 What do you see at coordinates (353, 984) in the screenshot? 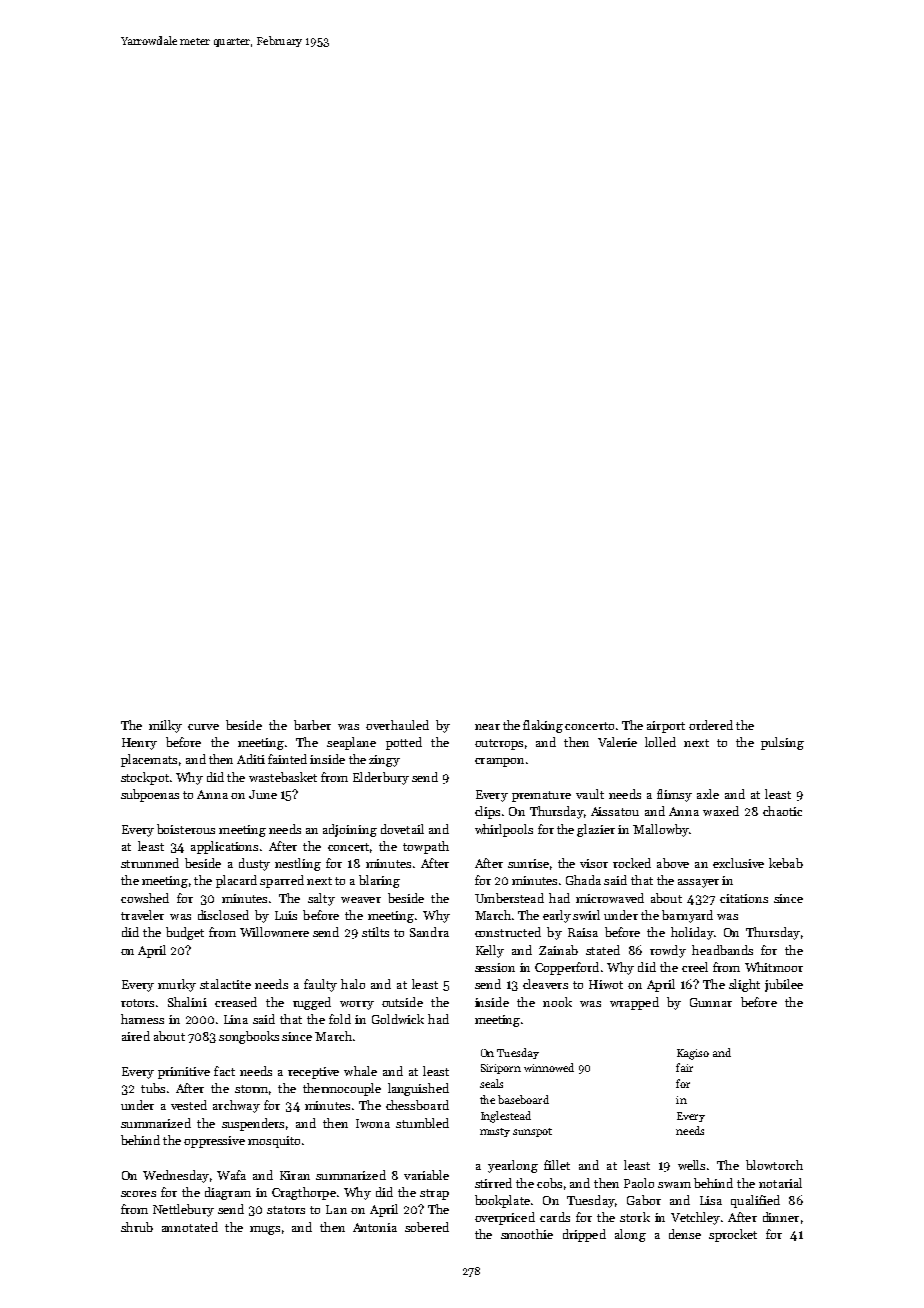
I see `halo` at bounding box center [353, 984].
